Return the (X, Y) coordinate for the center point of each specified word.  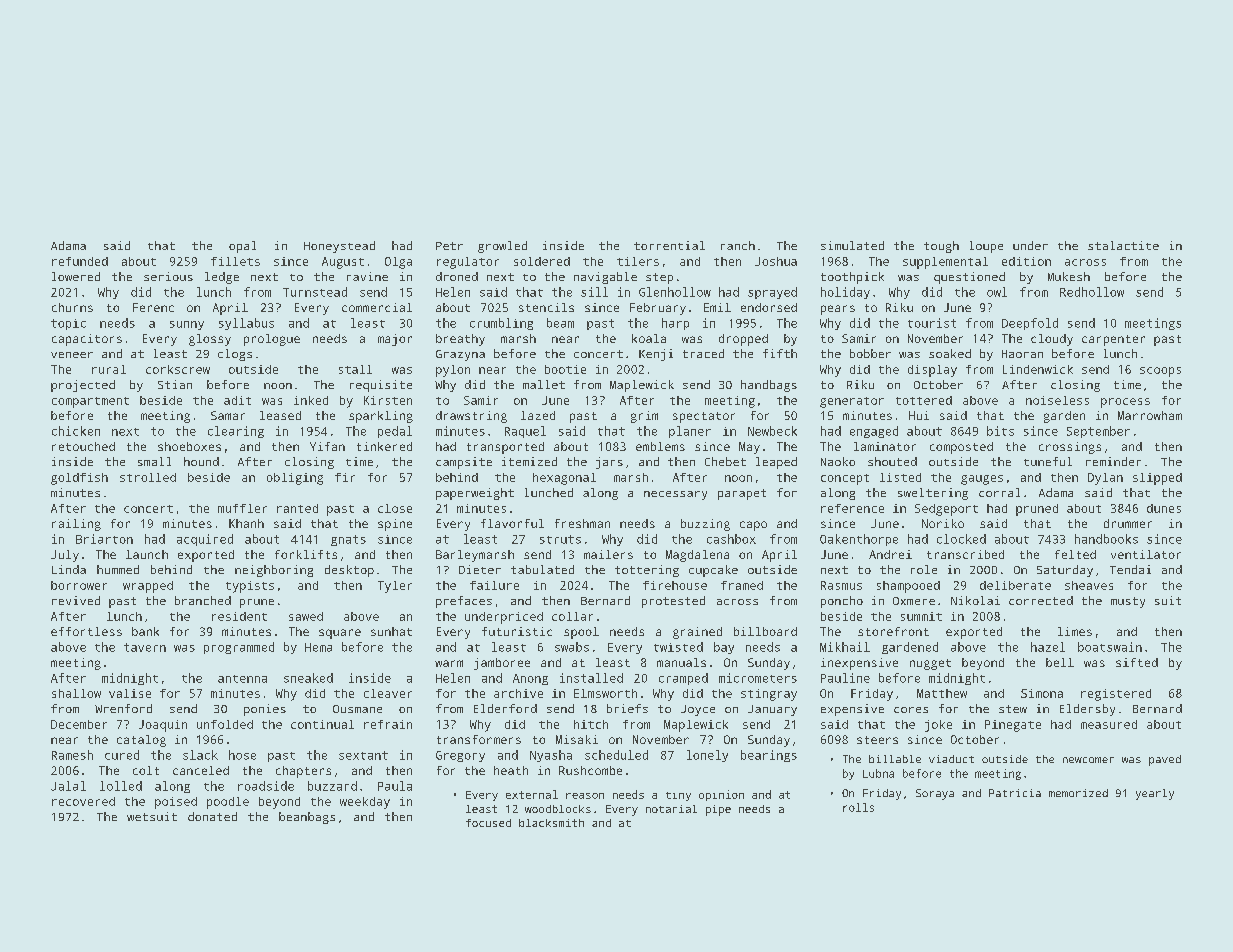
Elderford (505, 708)
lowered (76, 276)
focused (488, 823)
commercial (377, 307)
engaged (874, 432)
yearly (1155, 794)
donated (212, 816)
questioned (969, 278)
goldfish (79, 479)
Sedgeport (946, 510)
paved (1165, 760)
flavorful (512, 523)
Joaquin (163, 726)
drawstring (471, 417)
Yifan (327, 446)
